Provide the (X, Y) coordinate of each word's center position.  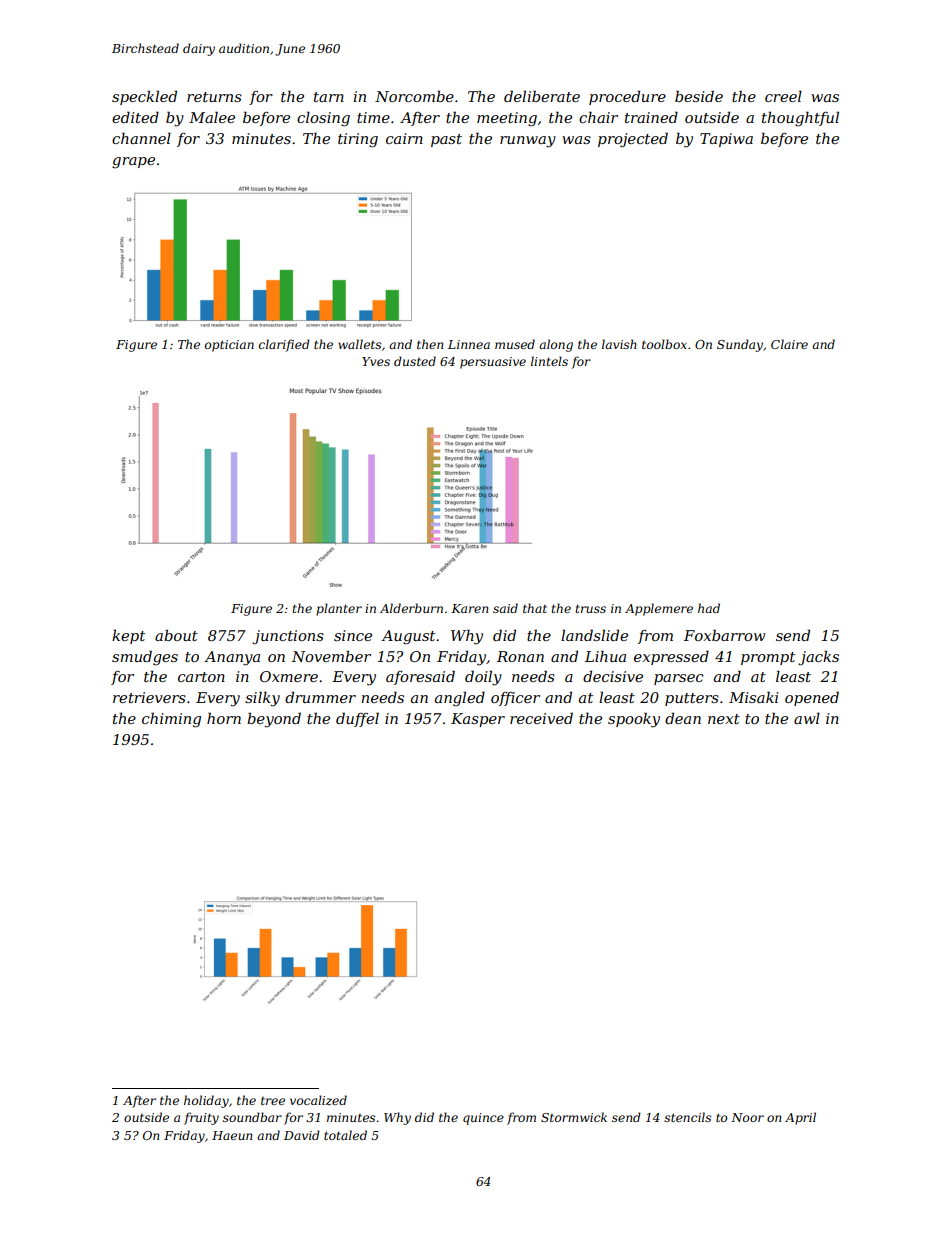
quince (483, 1119)
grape (133, 163)
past (446, 140)
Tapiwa (726, 140)
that (535, 608)
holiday (206, 1101)
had (709, 608)
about (176, 635)
